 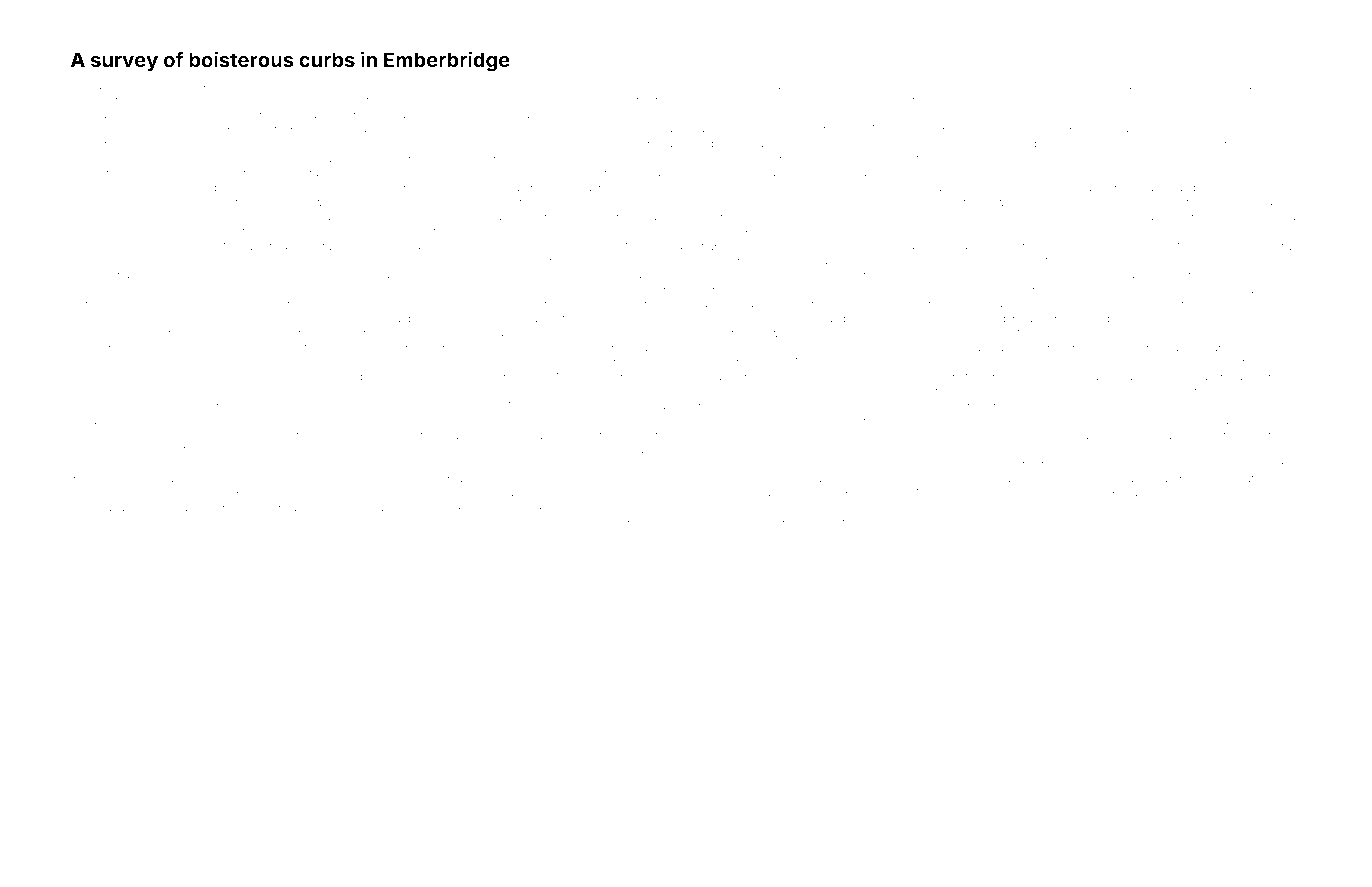 I want to click on Kingsmarsh, so click(x=1013, y=836).
